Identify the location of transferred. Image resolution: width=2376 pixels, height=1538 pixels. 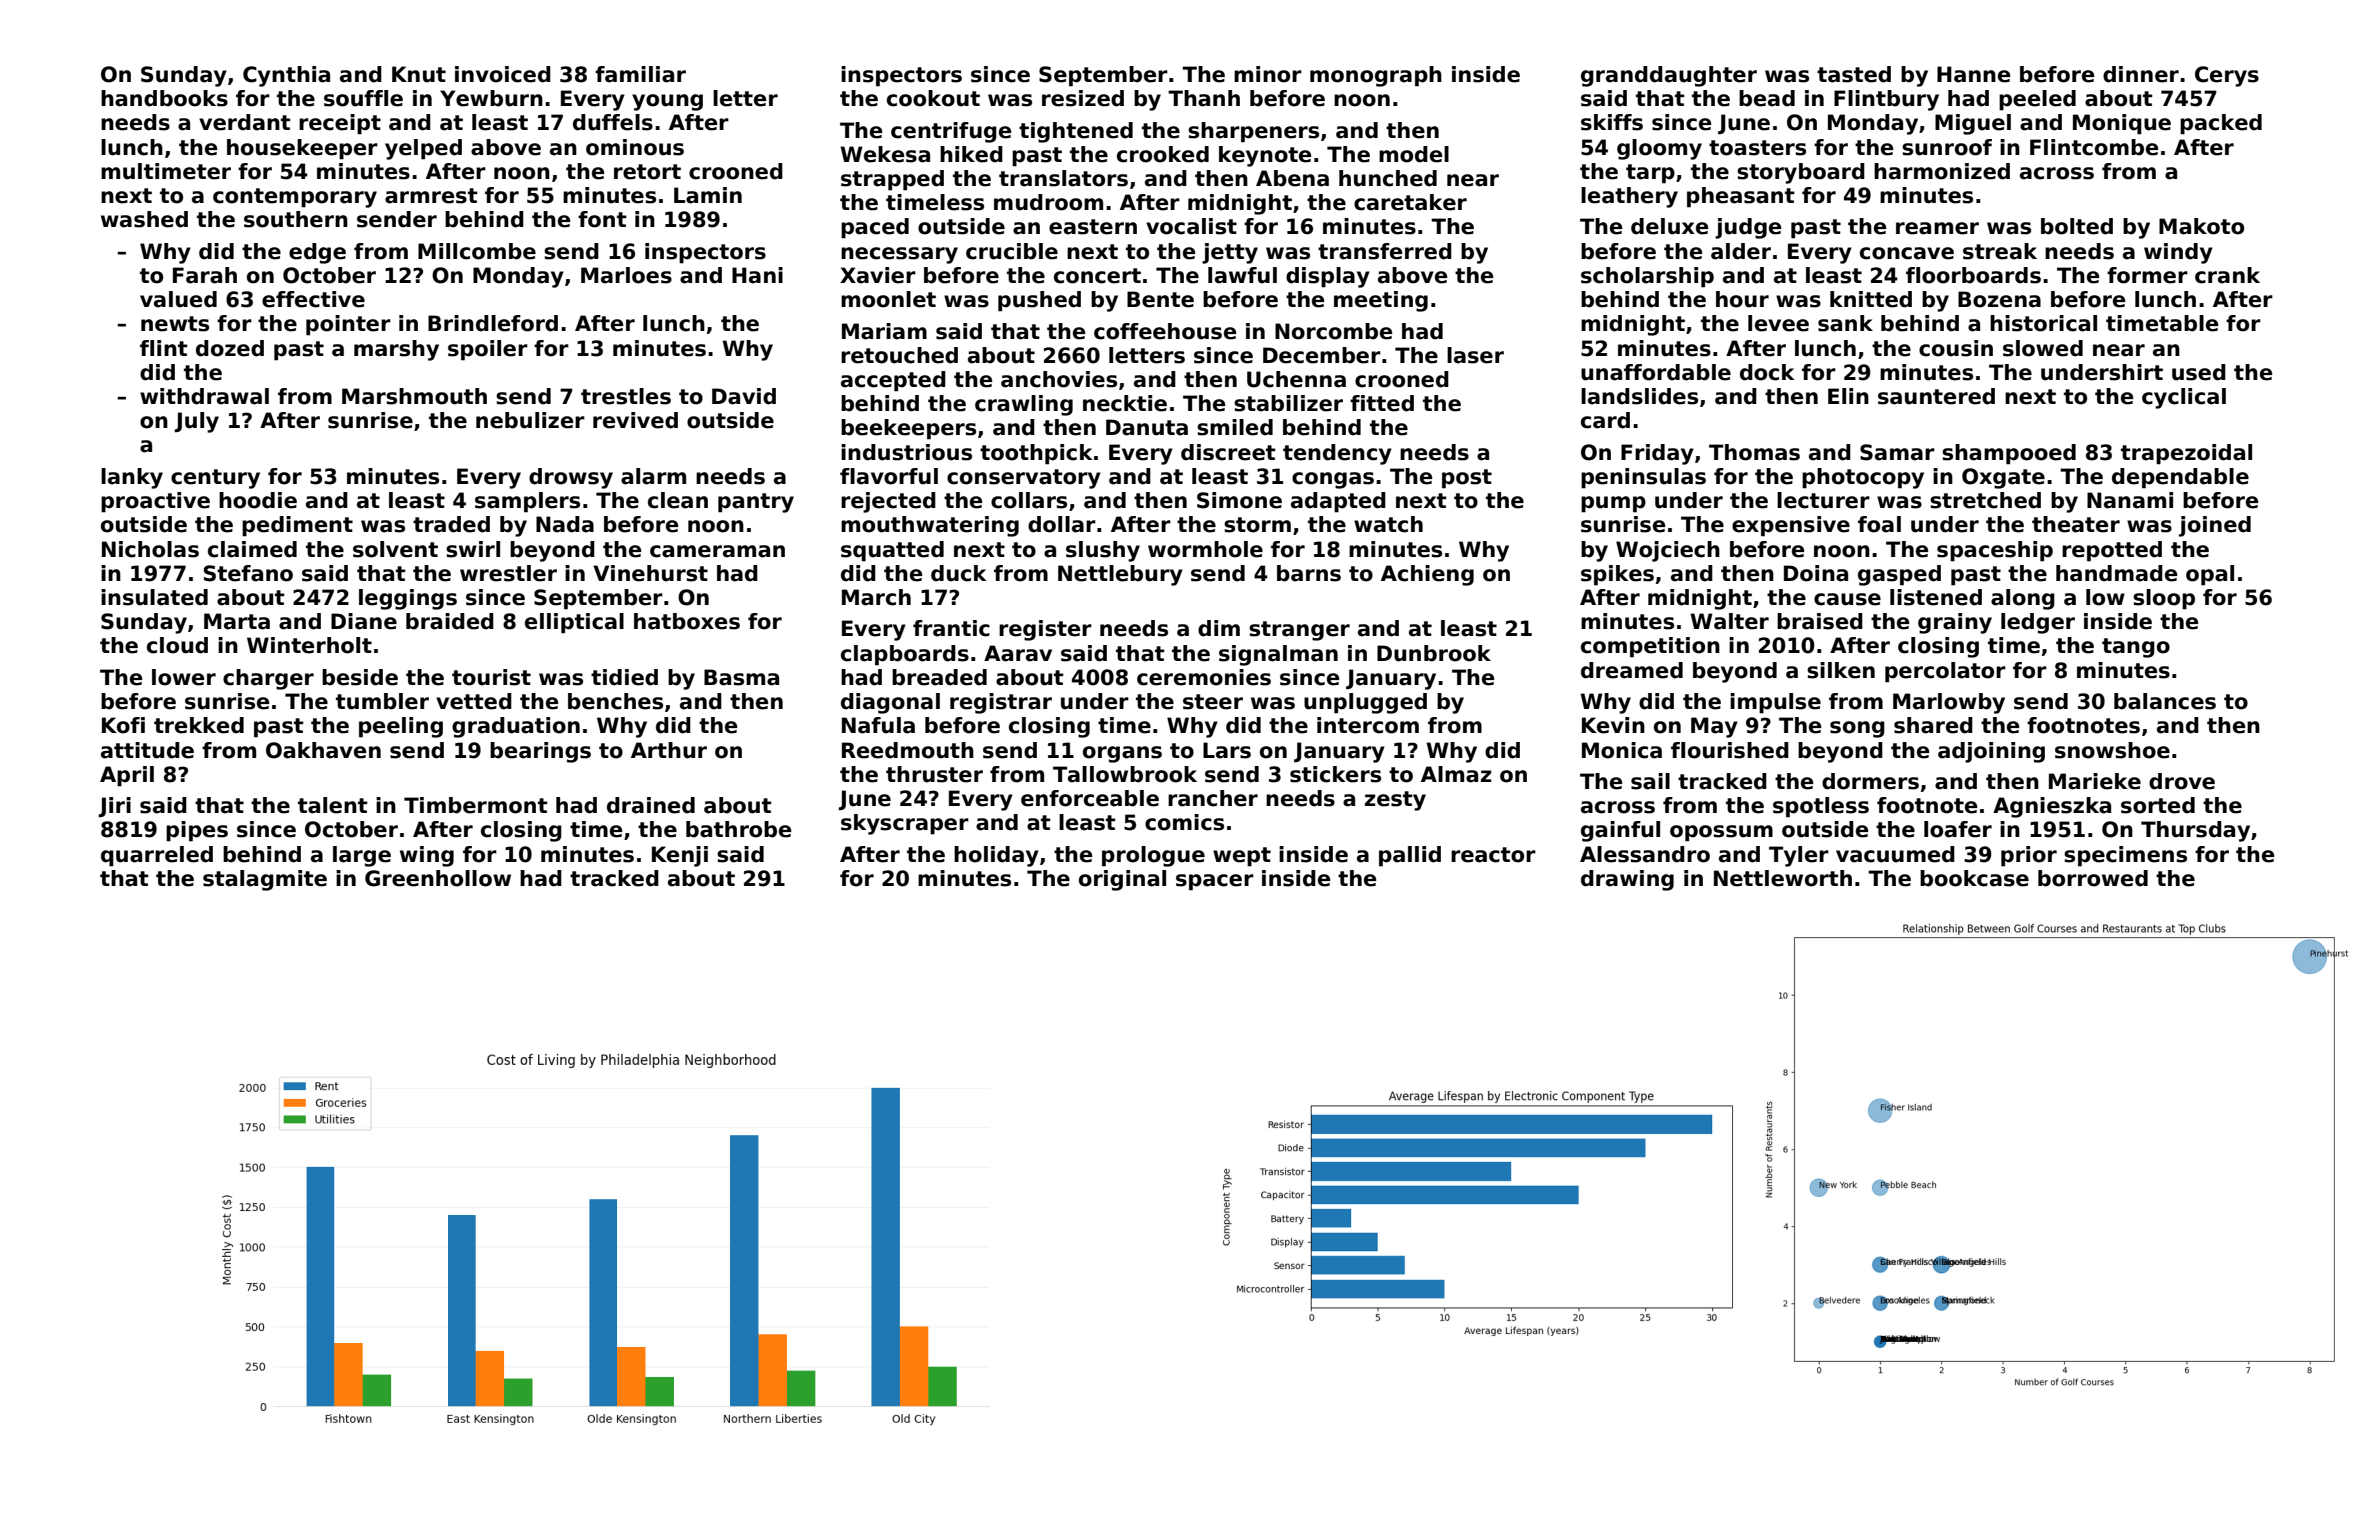
(1385, 251).
